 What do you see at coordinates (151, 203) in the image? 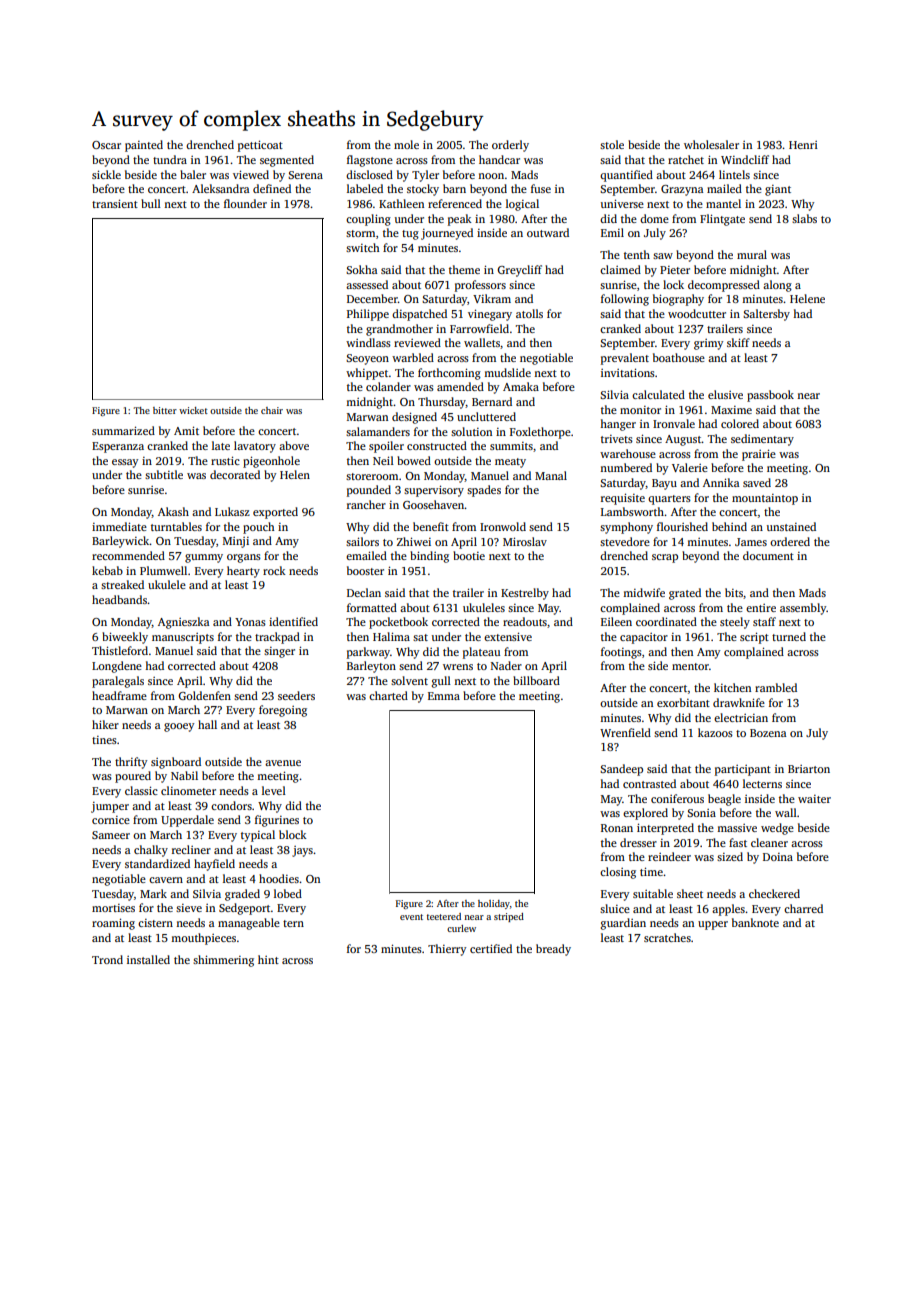
I see `bull` at bounding box center [151, 203].
